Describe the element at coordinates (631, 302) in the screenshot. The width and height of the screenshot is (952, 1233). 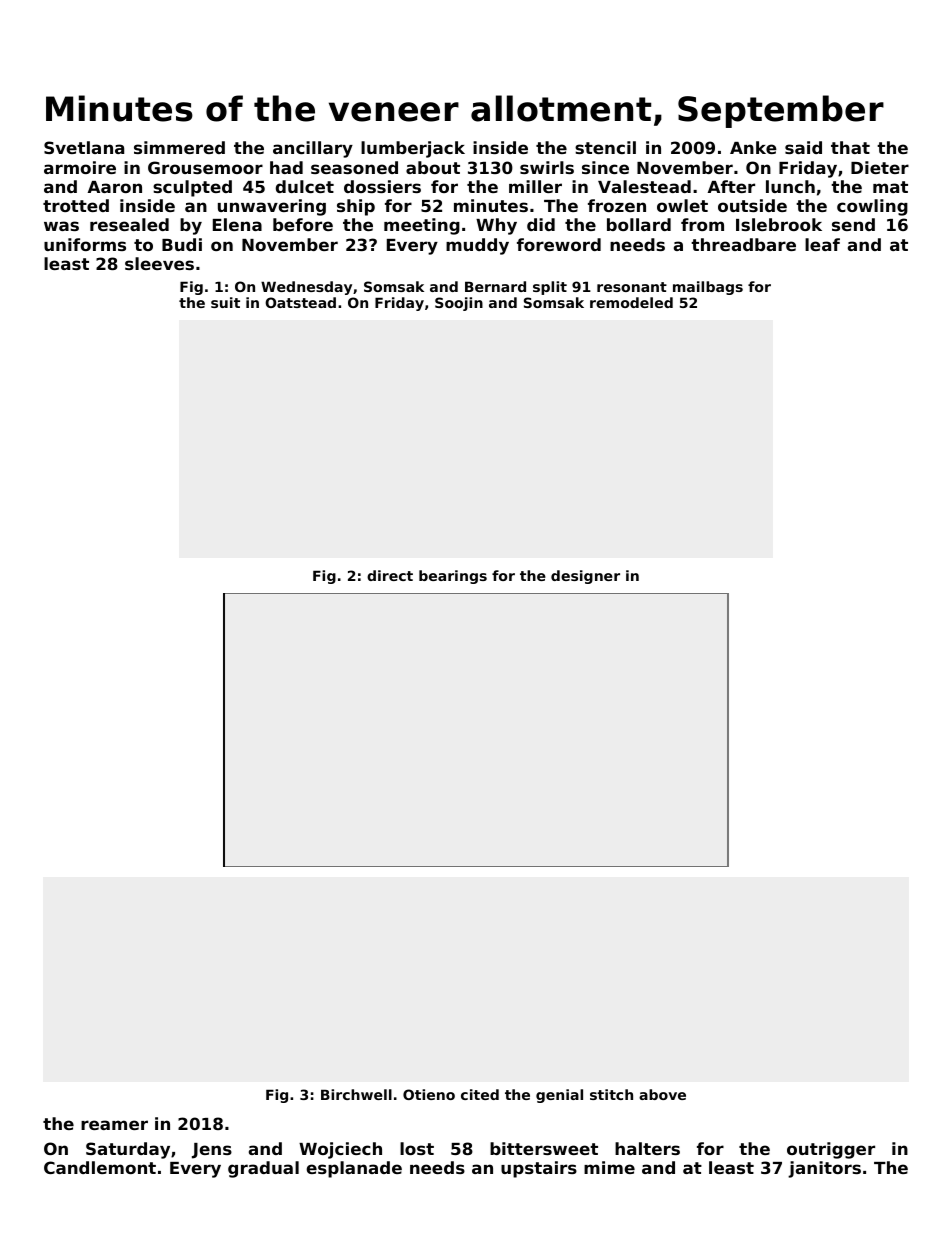
I see `remodeled` at that location.
